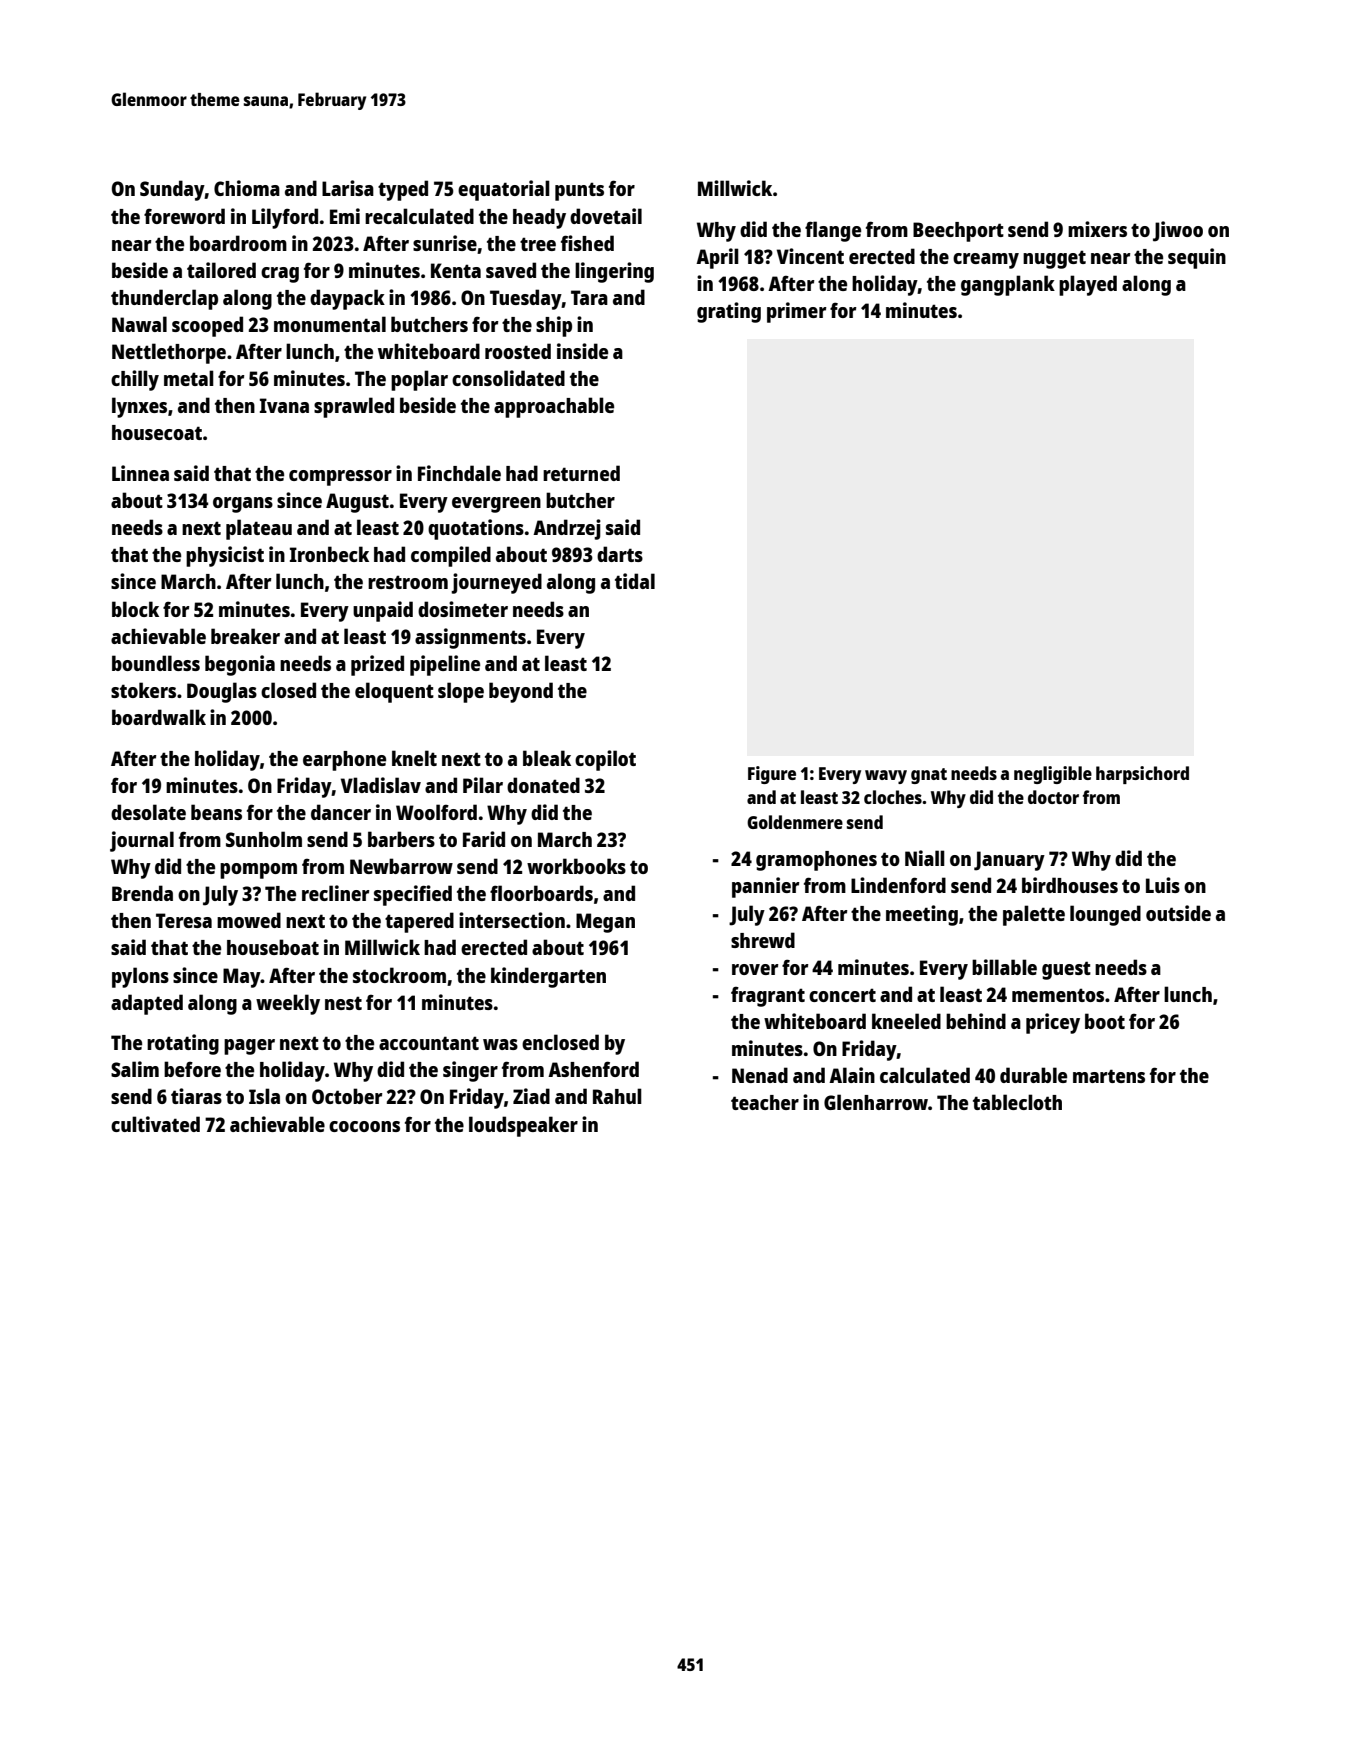 The image size is (1355, 1754). I want to click on gangplank, so click(1008, 285).
